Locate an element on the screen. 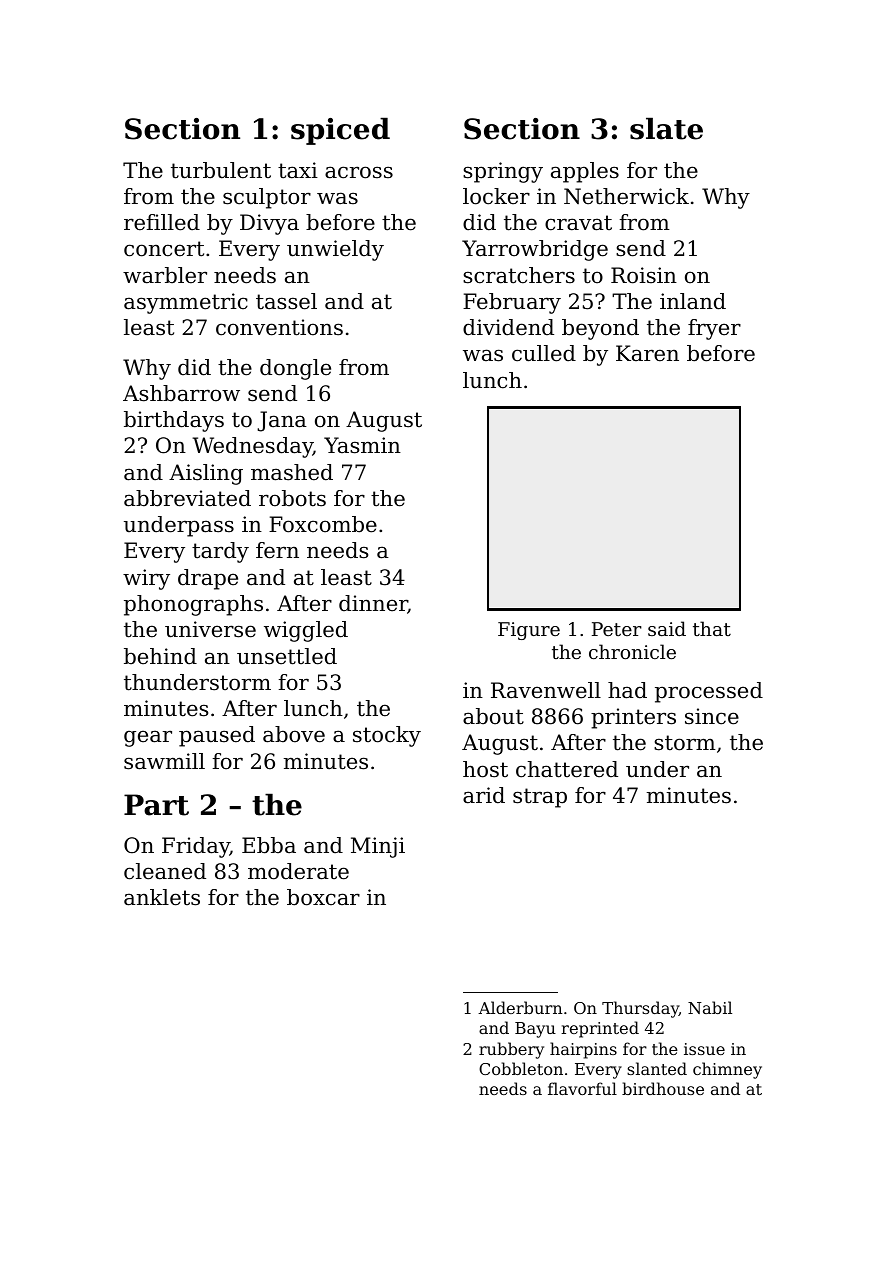  birdhouse is located at coordinates (663, 1088).
